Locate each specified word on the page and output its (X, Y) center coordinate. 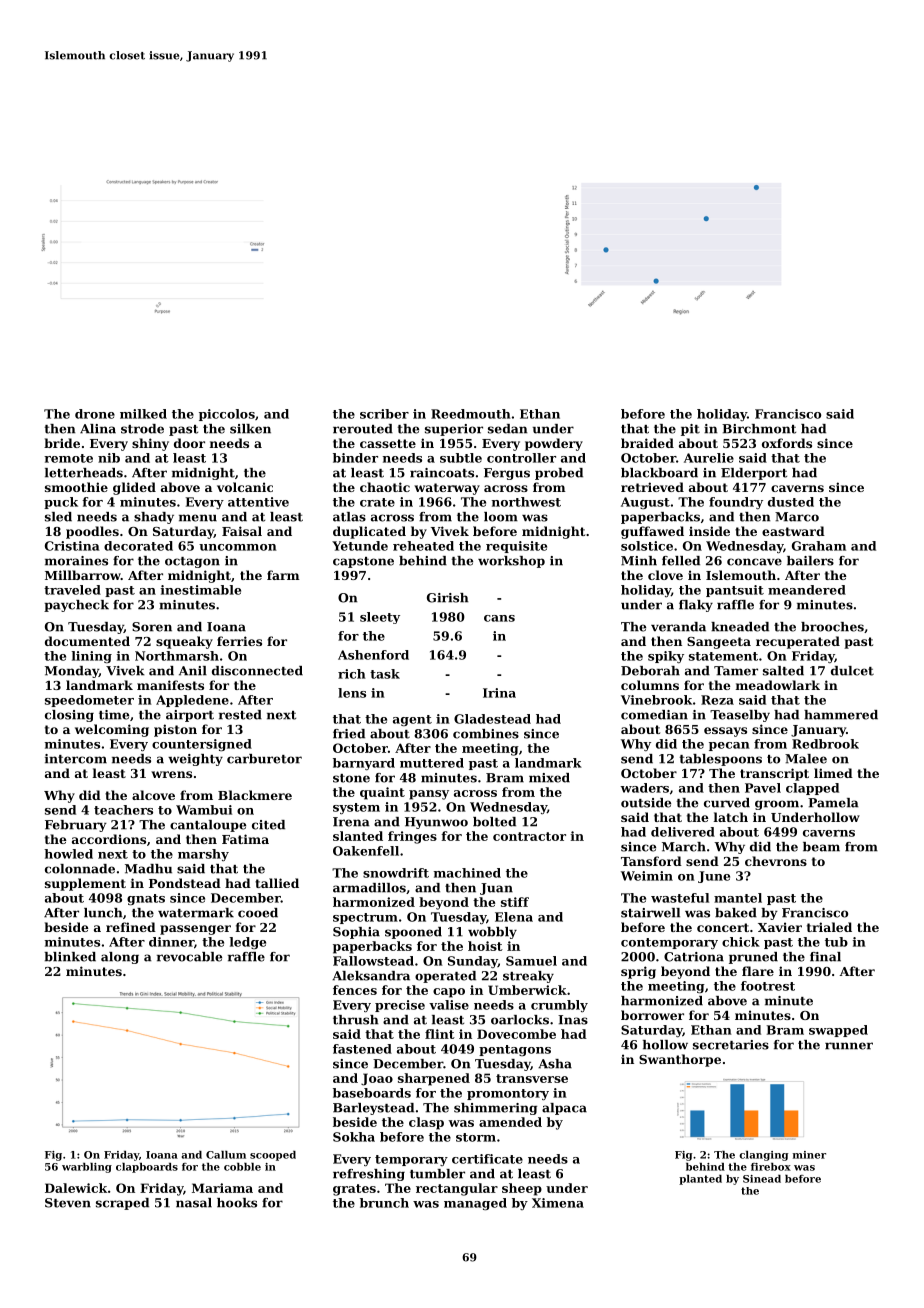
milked (143, 414)
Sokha (354, 1137)
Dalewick (76, 1188)
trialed (829, 927)
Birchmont (759, 429)
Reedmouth (471, 414)
